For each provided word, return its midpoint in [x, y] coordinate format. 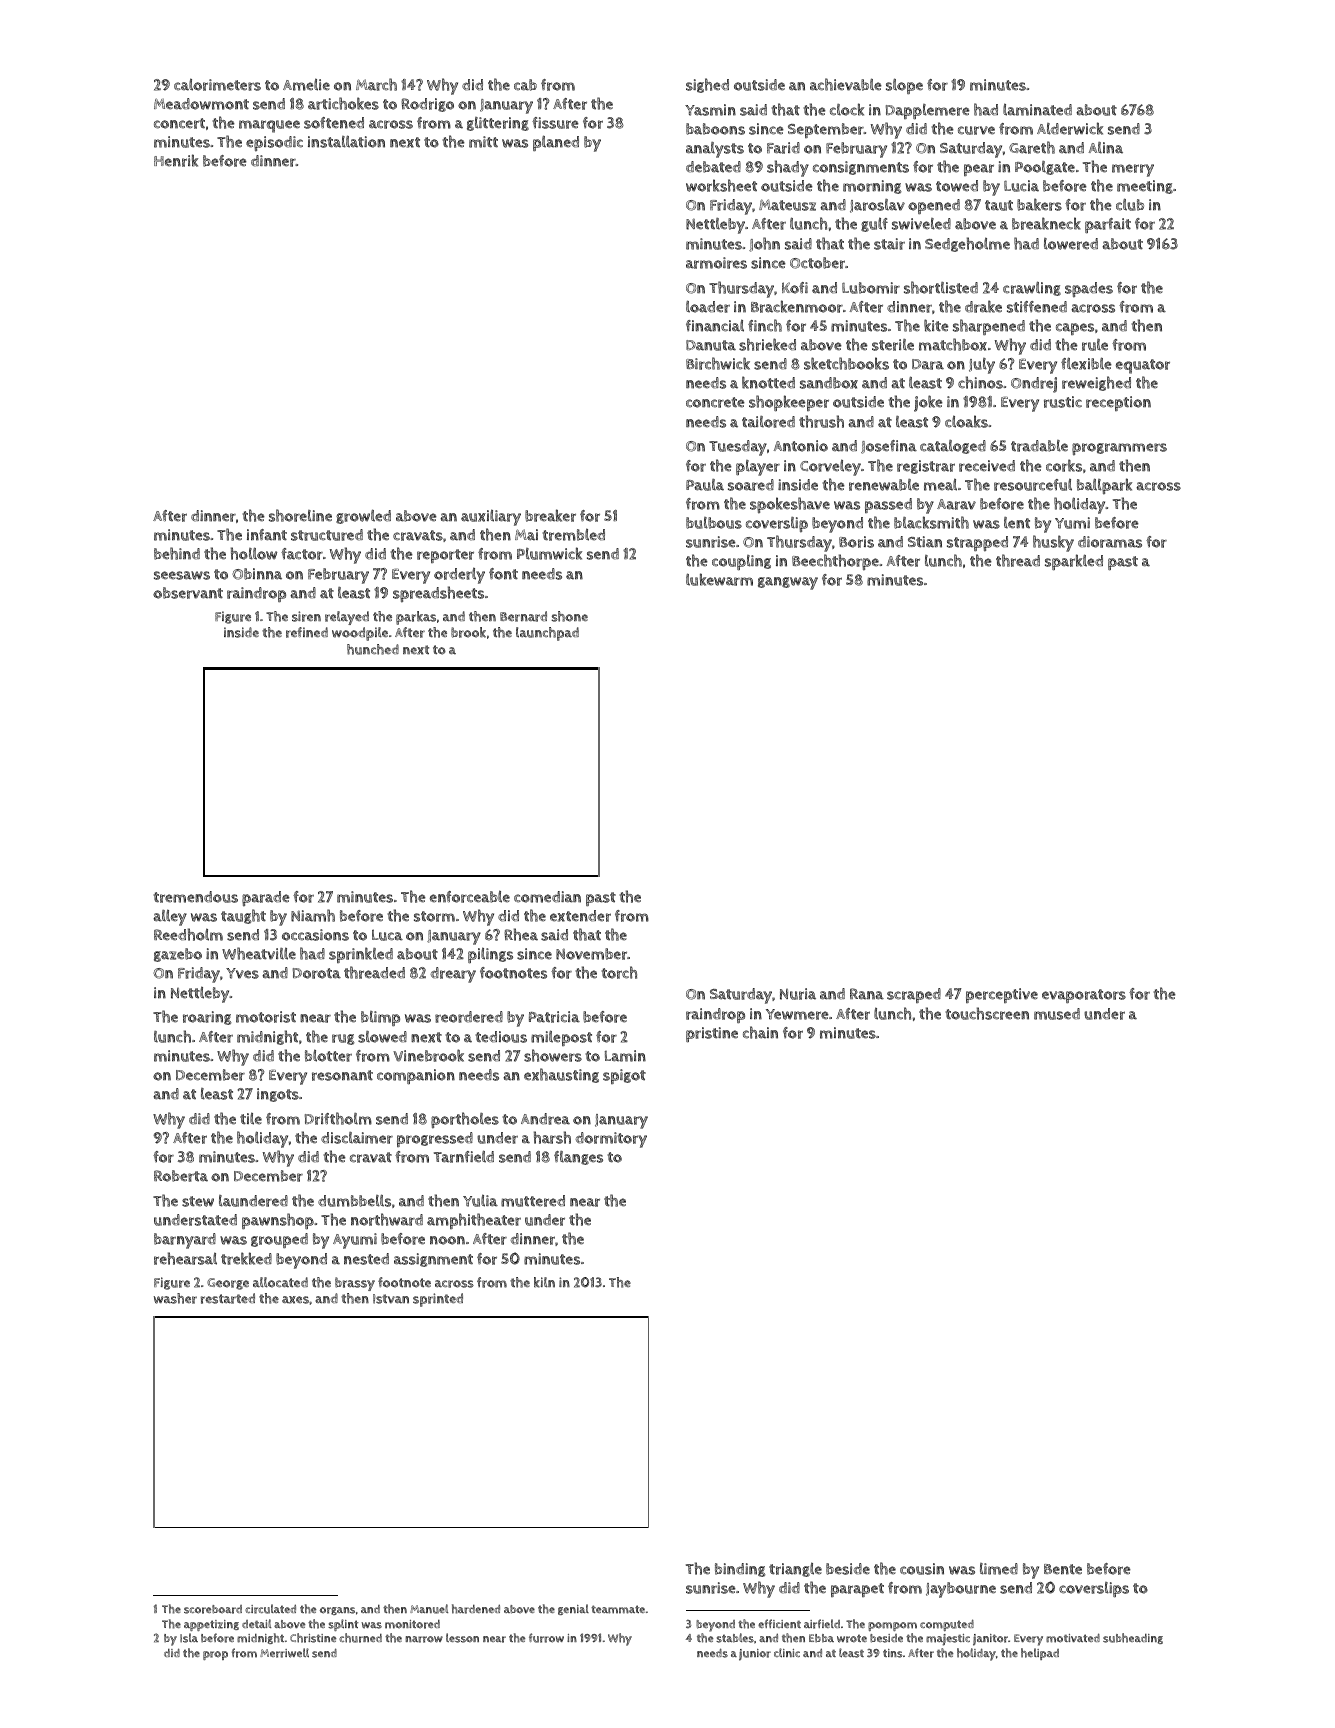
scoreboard [213, 1609]
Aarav [956, 504]
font [503, 574]
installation [346, 141]
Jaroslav [877, 206]
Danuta [711, 345]
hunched [373, 649]
